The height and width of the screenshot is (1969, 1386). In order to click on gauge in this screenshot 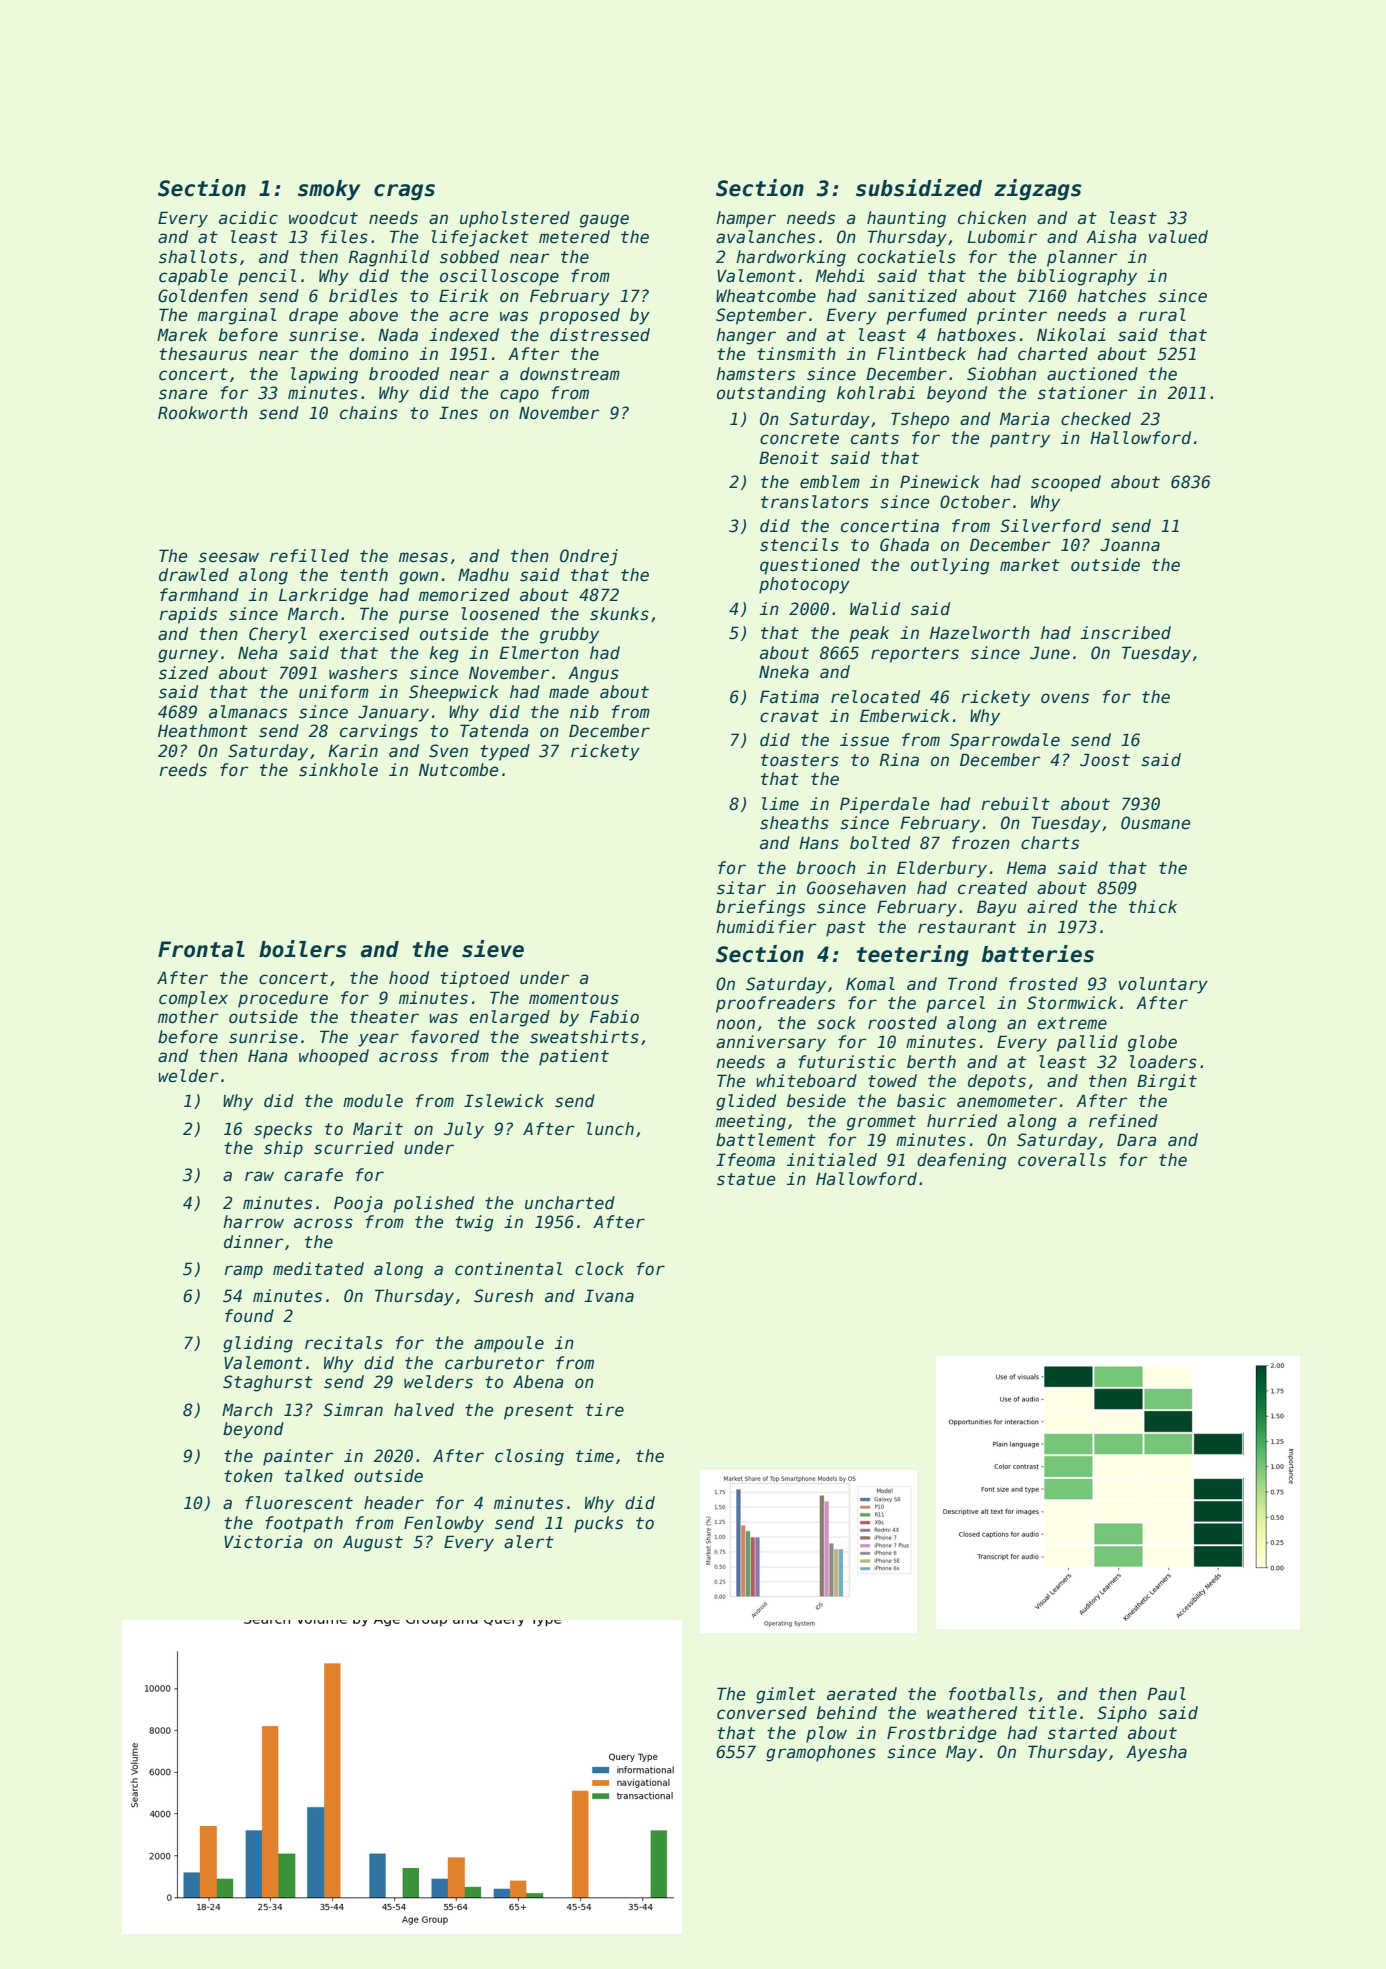, I will do `click(604, 221)`.
